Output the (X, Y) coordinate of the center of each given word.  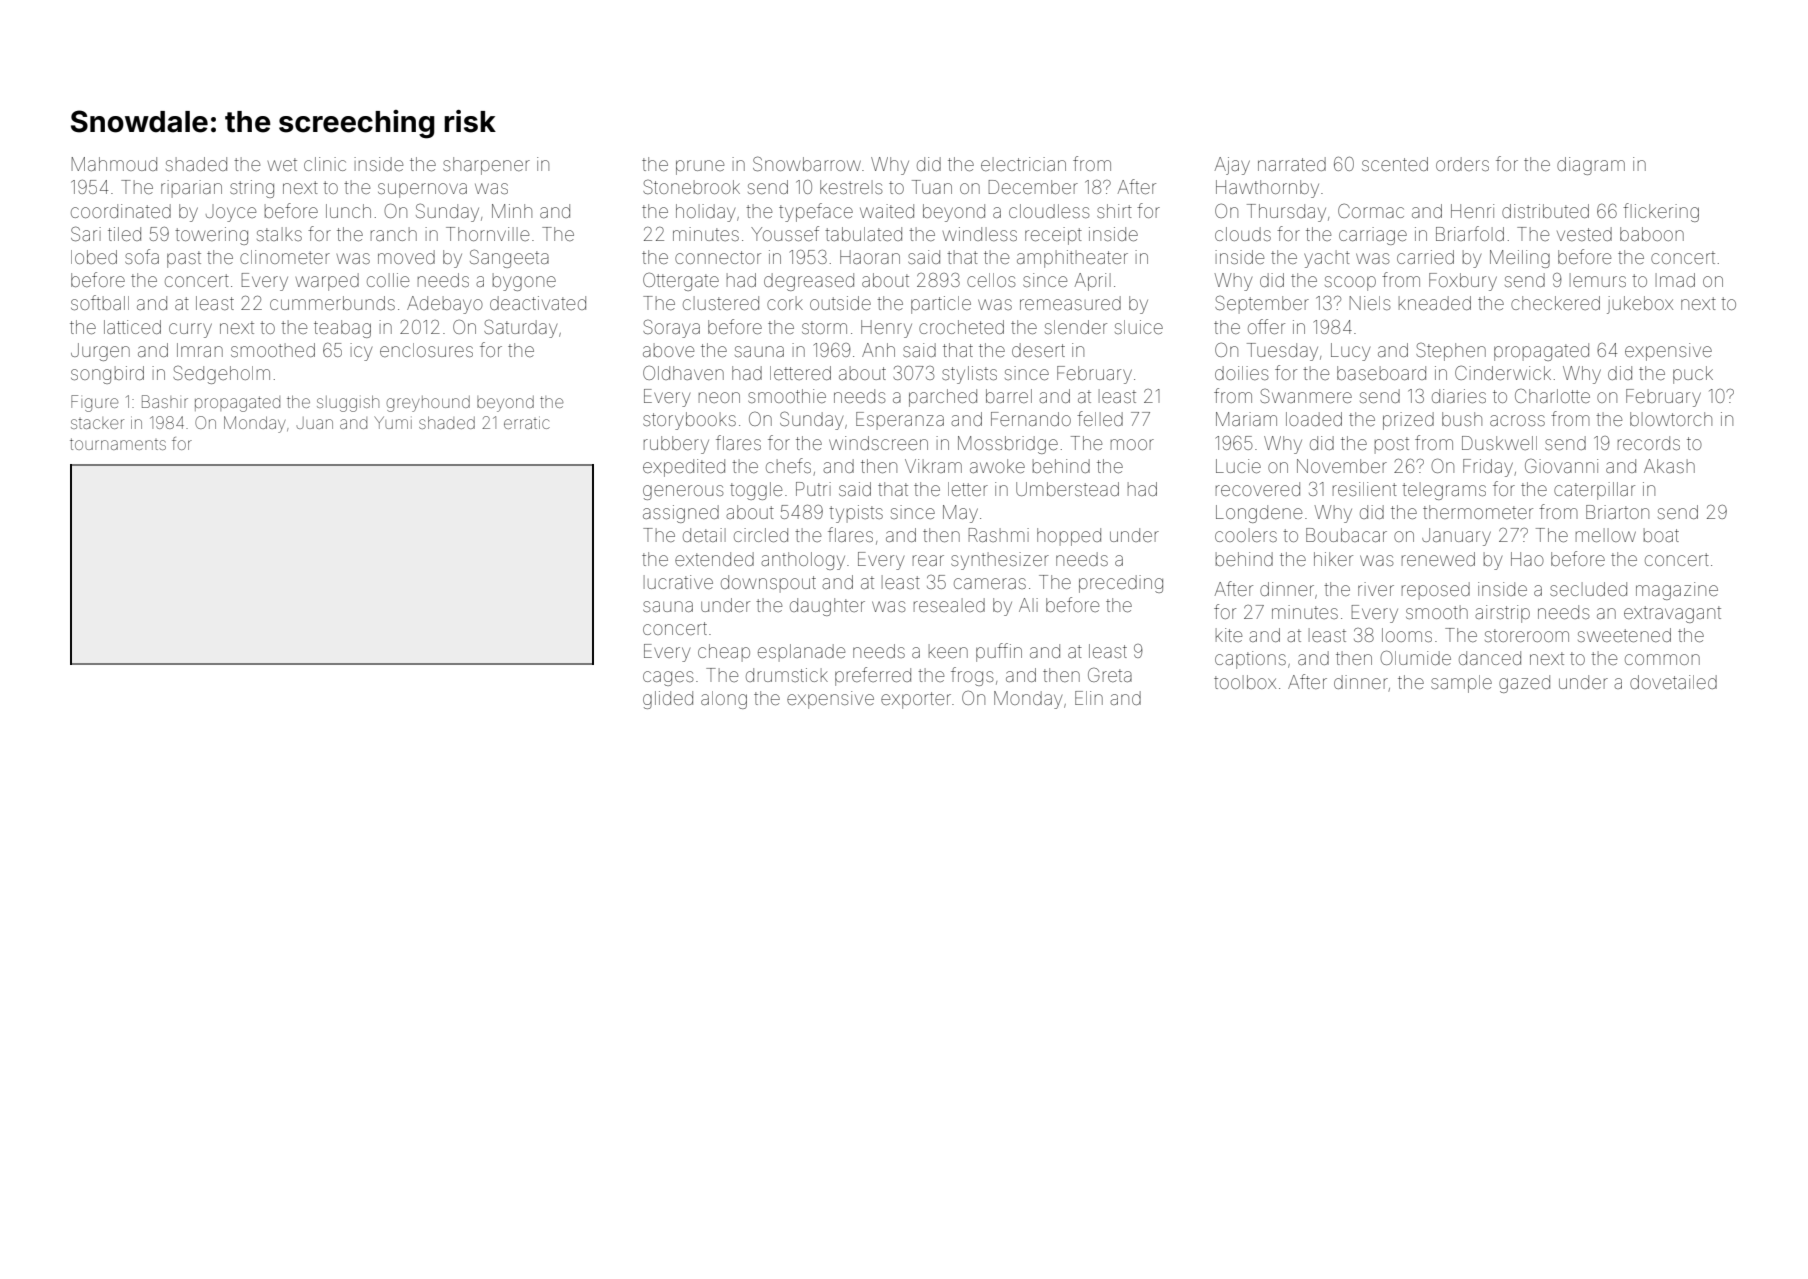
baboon (1652, 234)
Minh (512, 211)
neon (719, 397)
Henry (886, 329)
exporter (916, 700)
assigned (681, 514)
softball (100, 302)
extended (714, 559)
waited (887, 211)
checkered (1555, 303)
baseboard (1381, 373)
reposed (1436, 591)
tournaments (118, 444)
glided (668, 700)
